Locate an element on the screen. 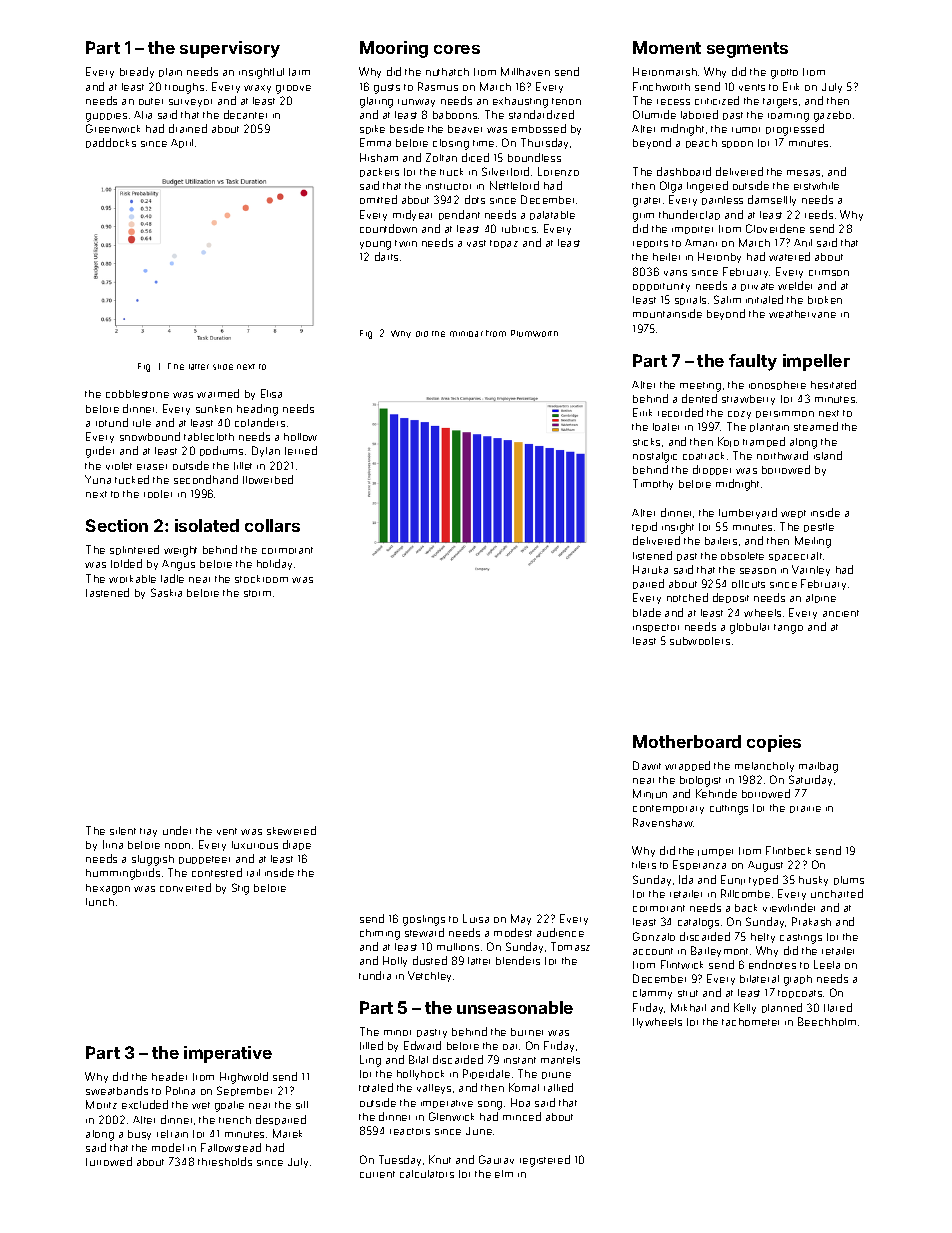 The height and width of the screenshot is (1233, 952). drained is located at coordinates (188, 128).
